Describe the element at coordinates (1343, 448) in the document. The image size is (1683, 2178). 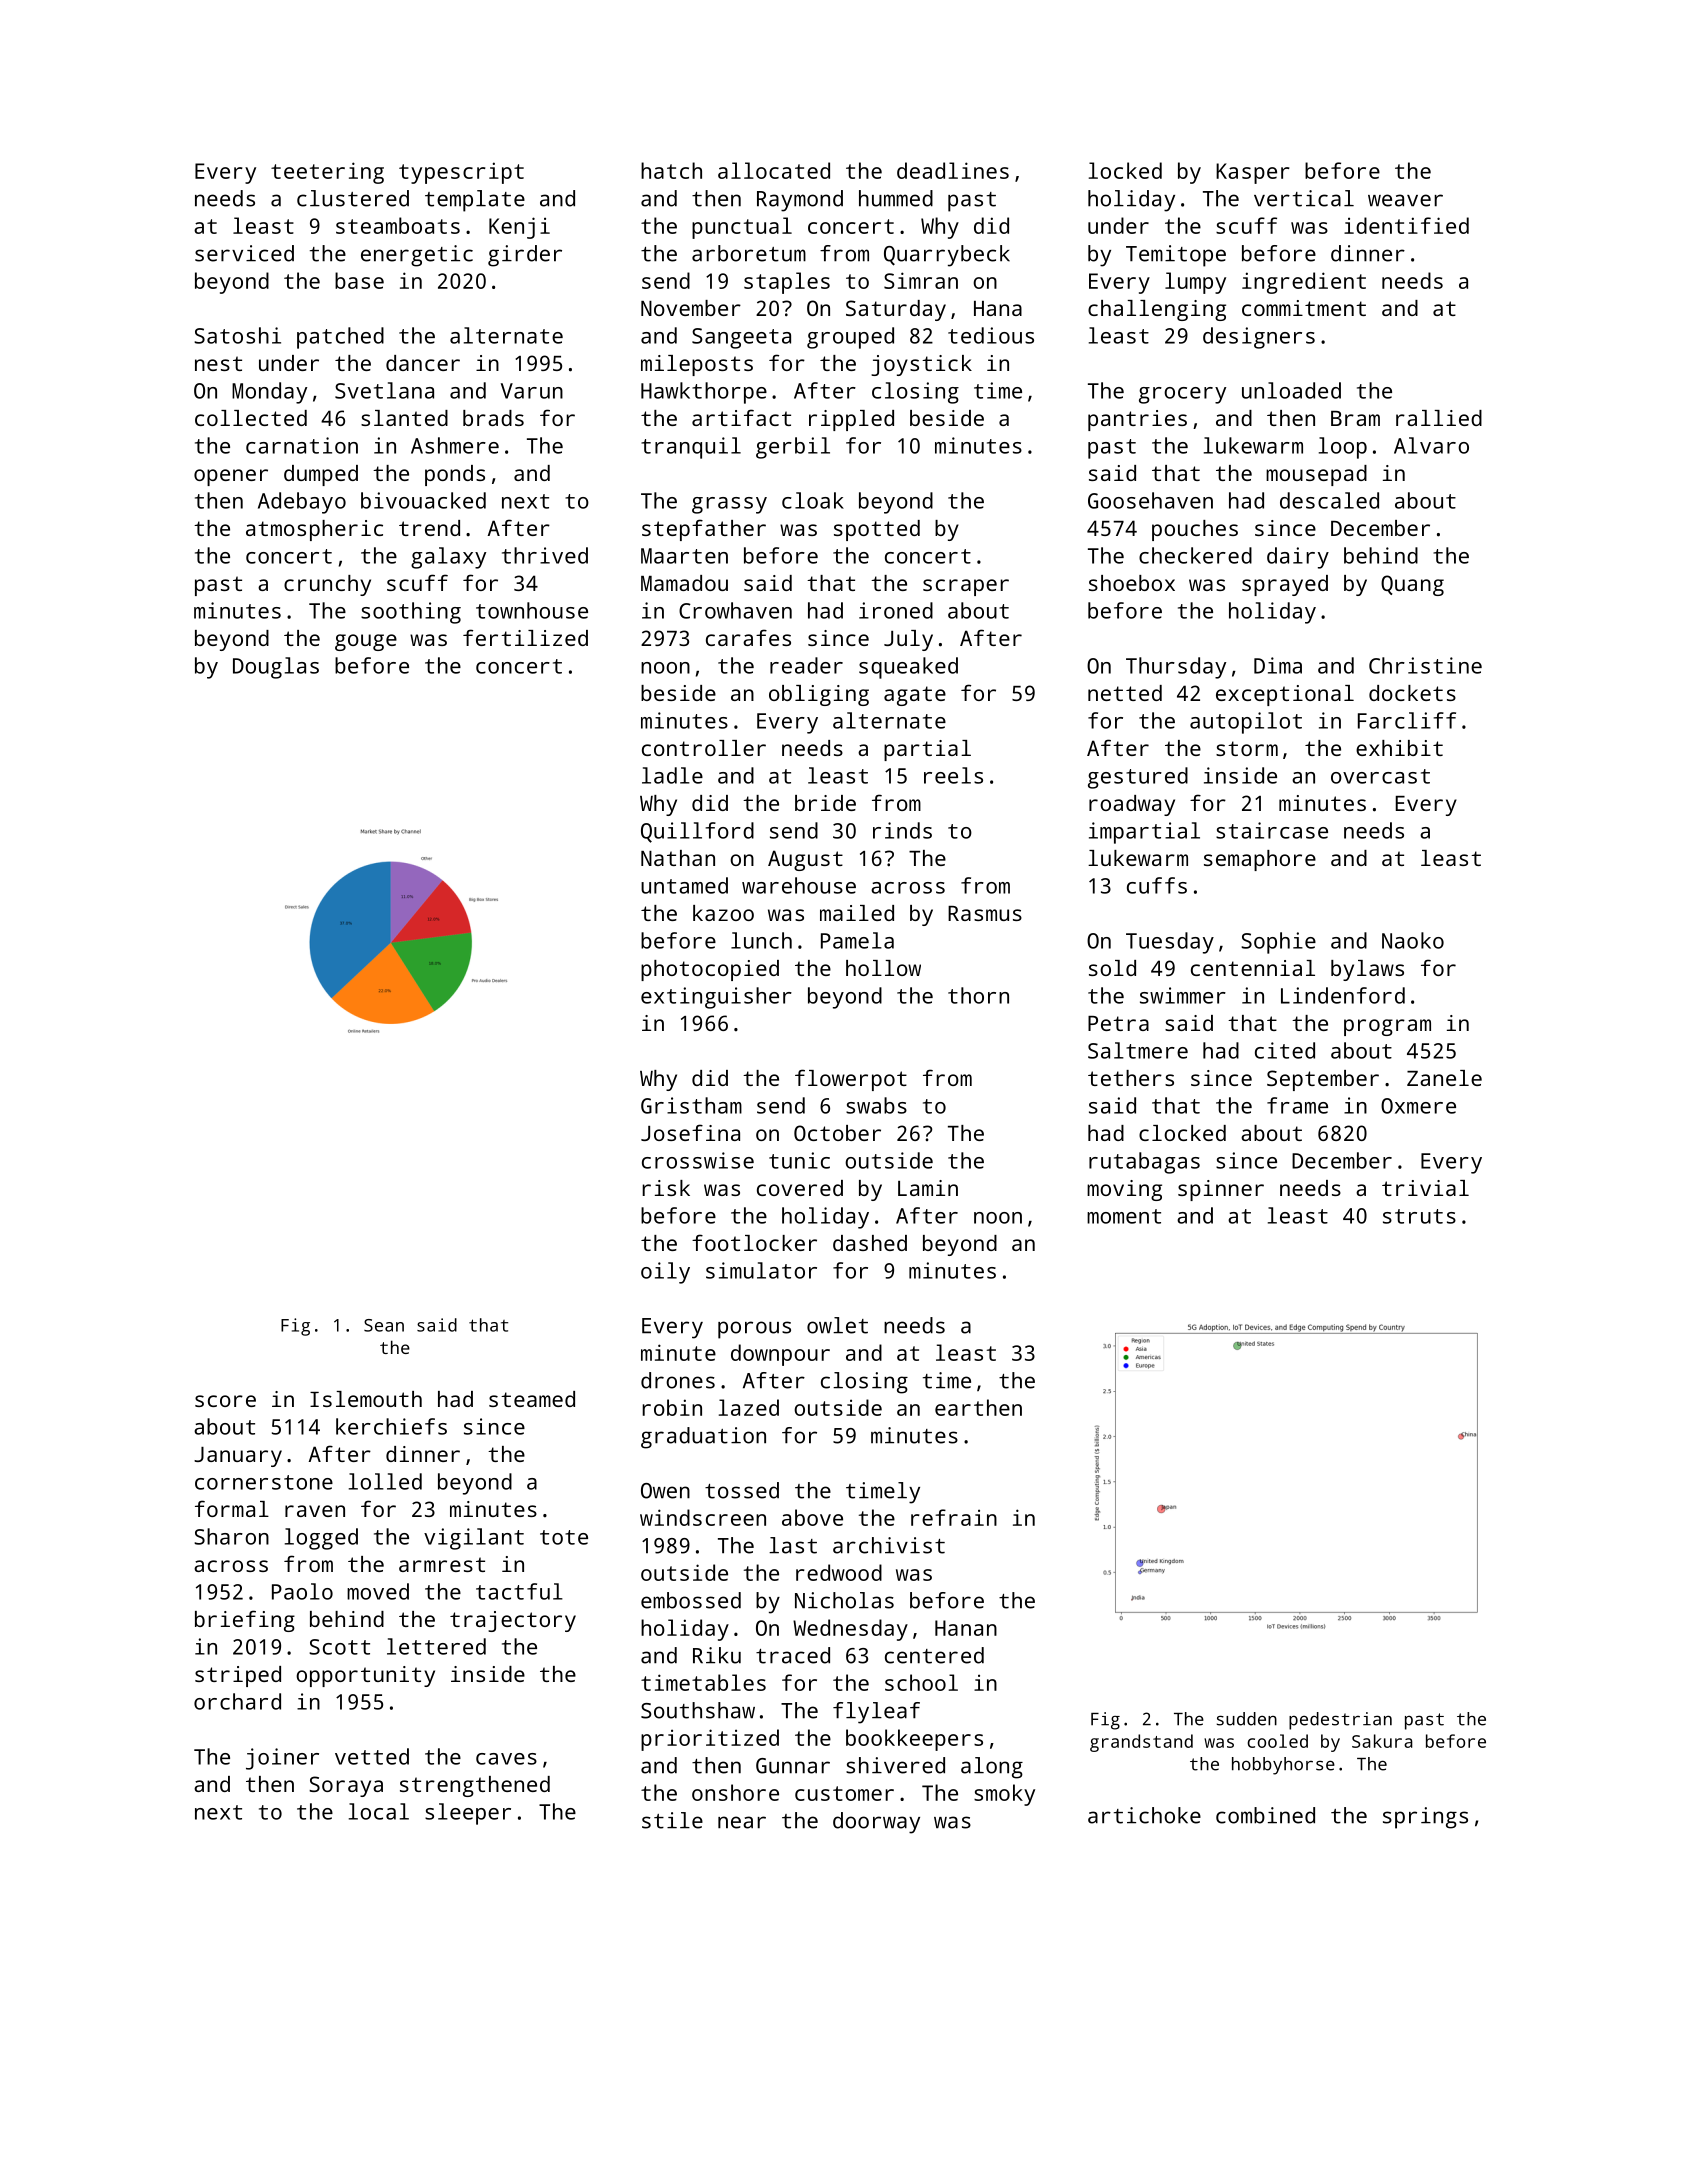
I see `loop` at that location.
